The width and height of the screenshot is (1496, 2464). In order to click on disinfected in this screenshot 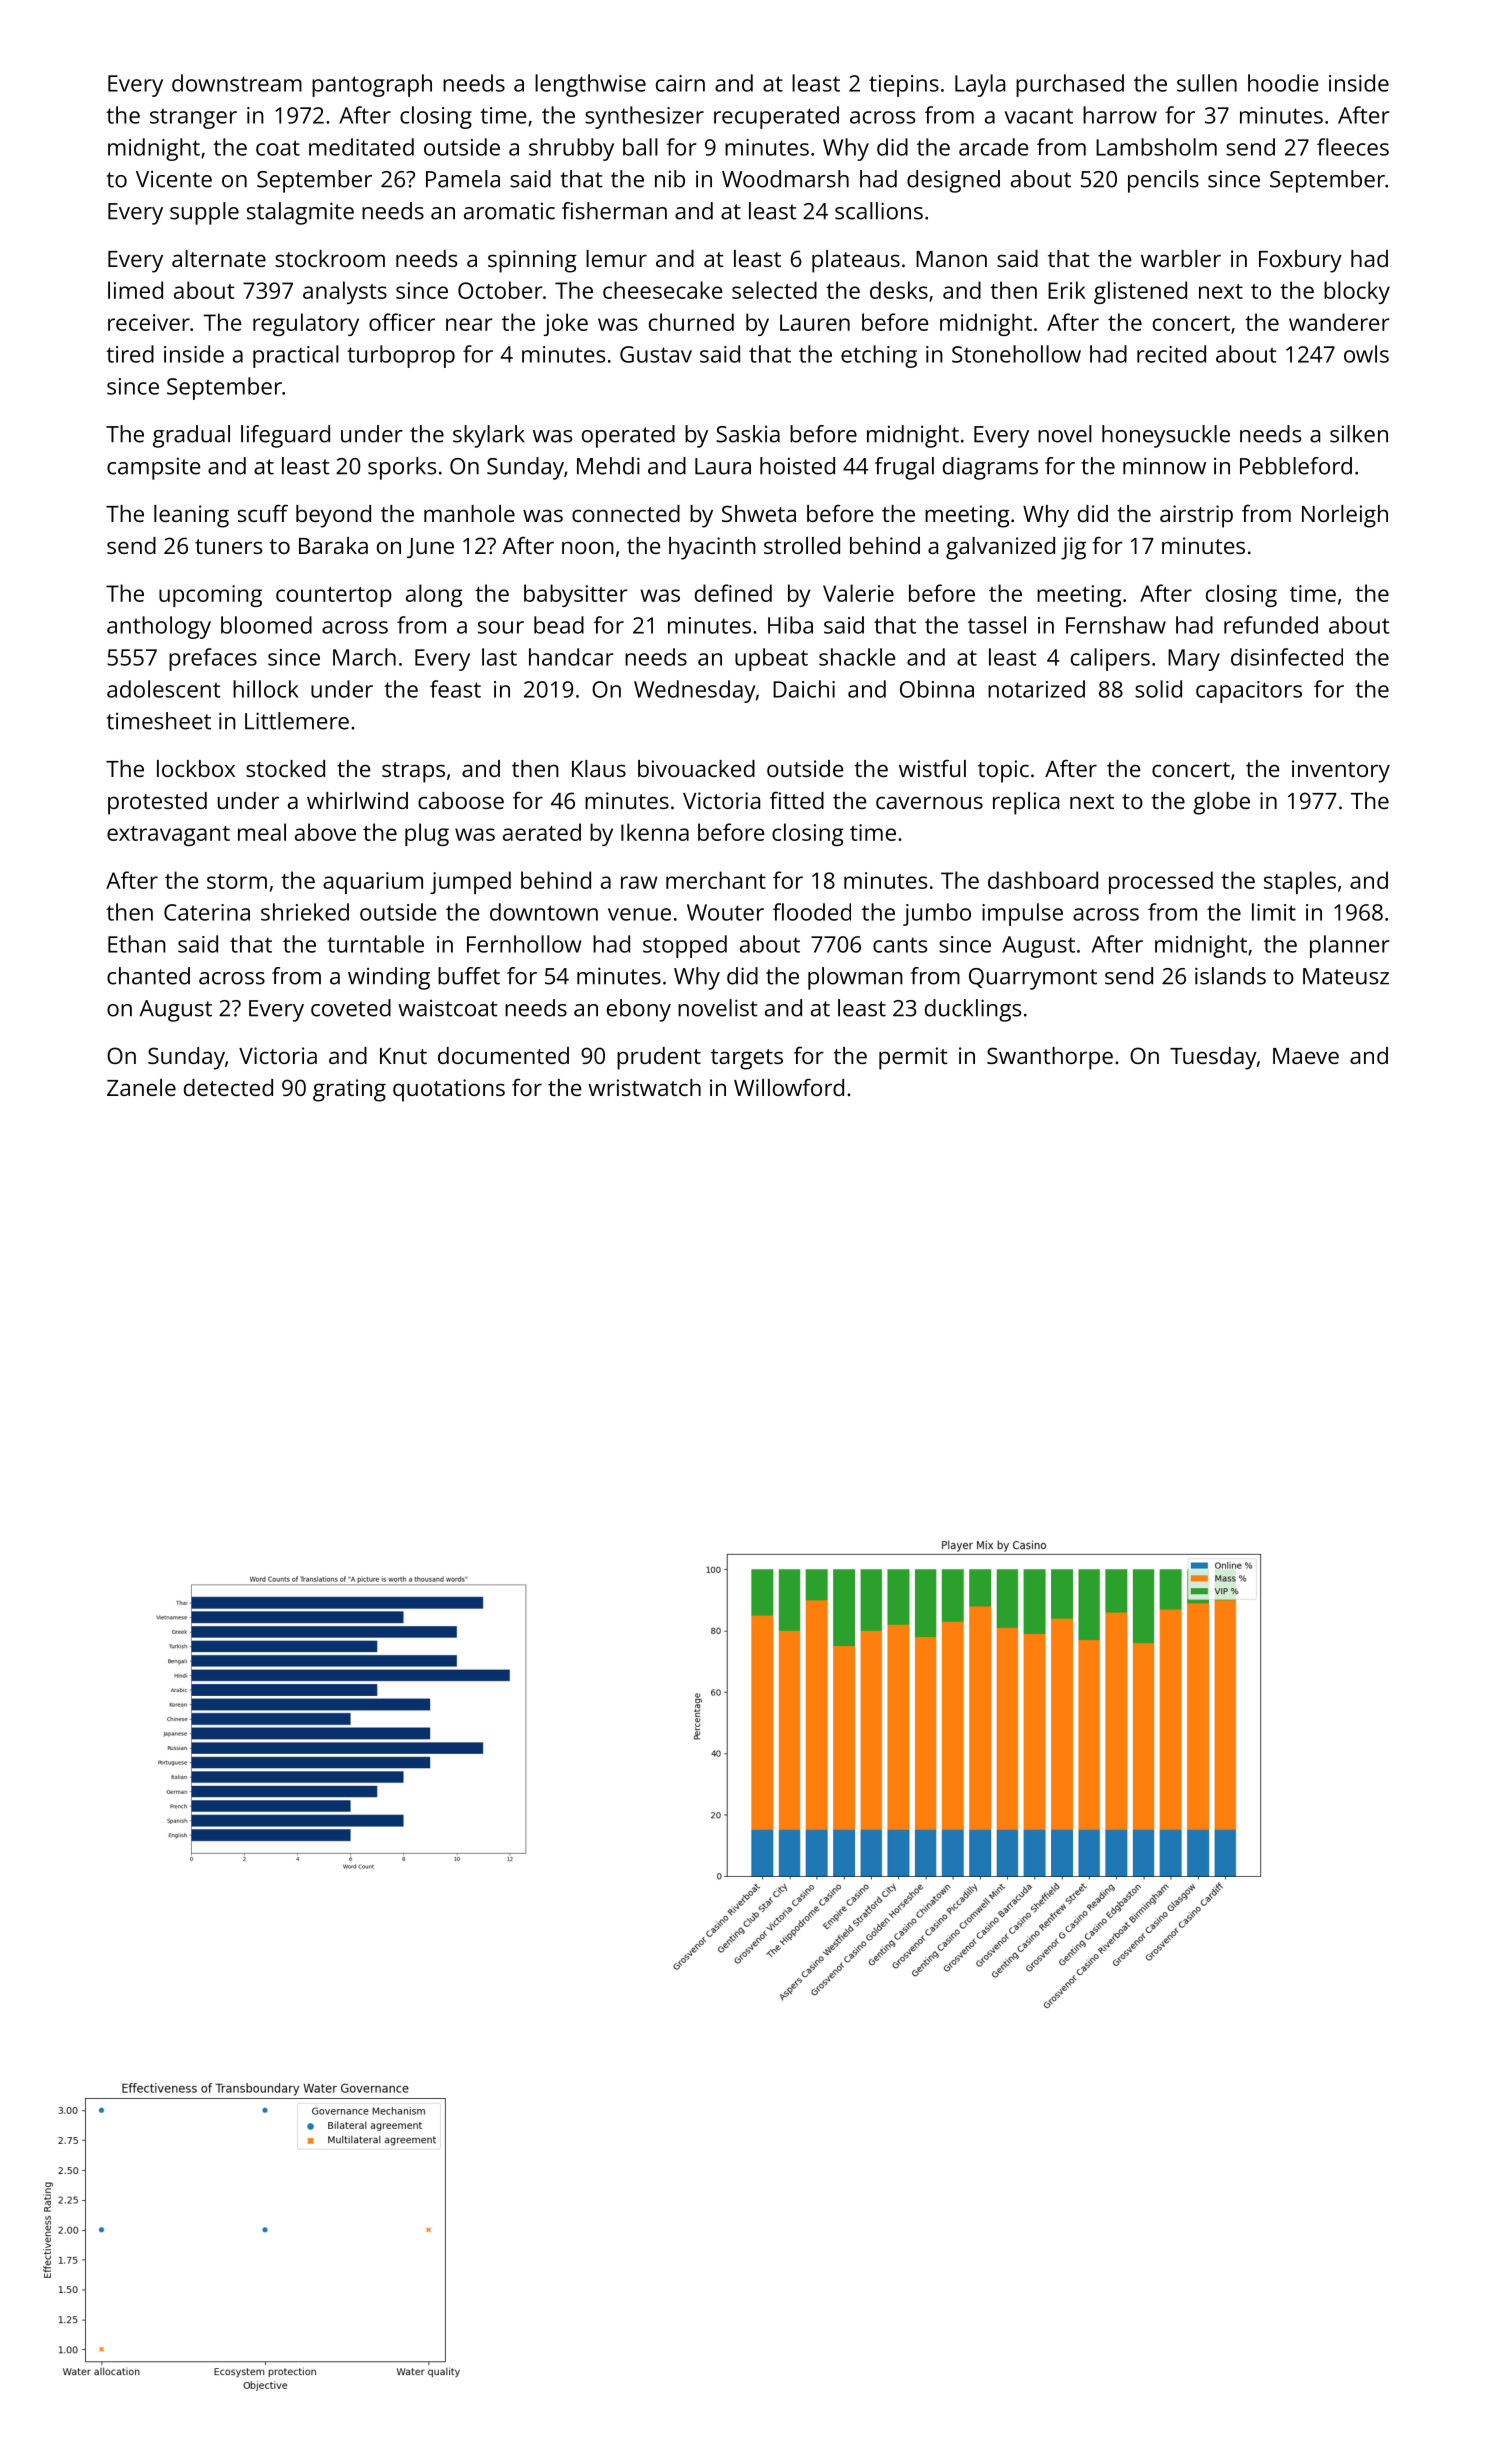, I will do `click(1287, 657)`.
